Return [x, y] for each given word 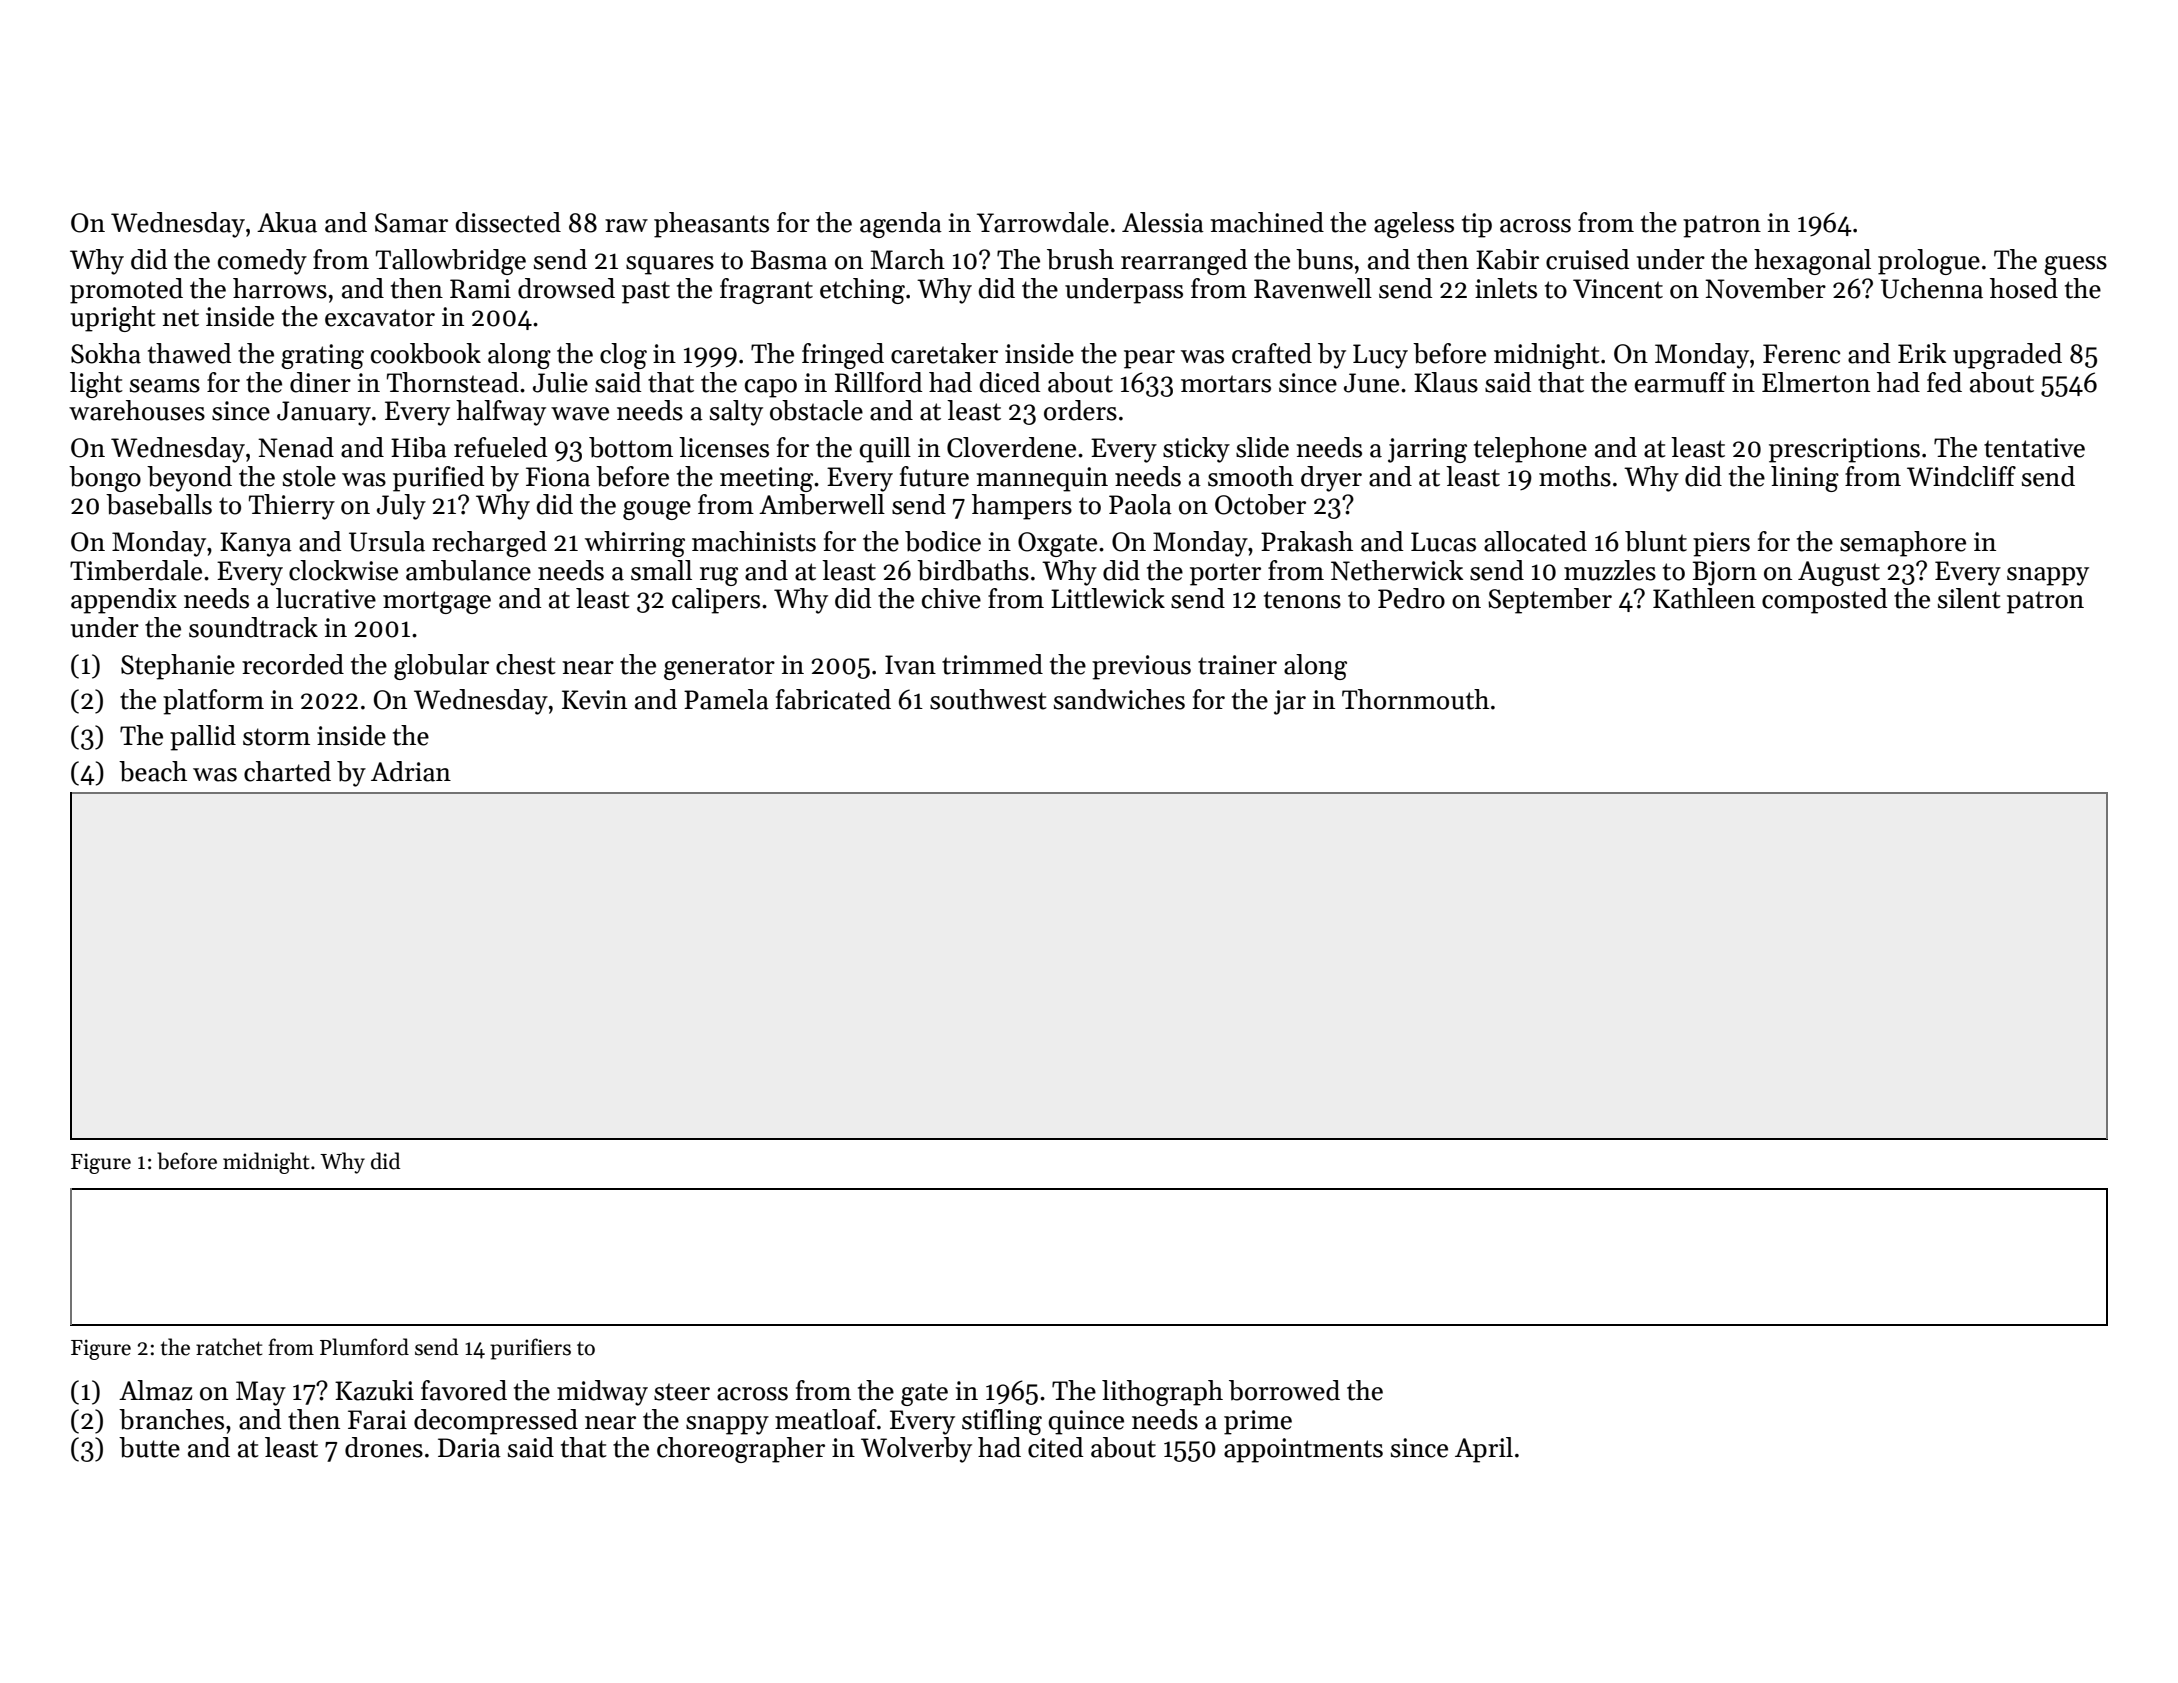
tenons [1302, 600]
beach [153, 771]
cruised [1587, 259]
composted [1824, 601]
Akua [287, 222]
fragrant [766, 291]
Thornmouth [1415, 699]
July [401, 507]
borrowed [1284, 1390]
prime [1258, 1422]
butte [149, 1447]
